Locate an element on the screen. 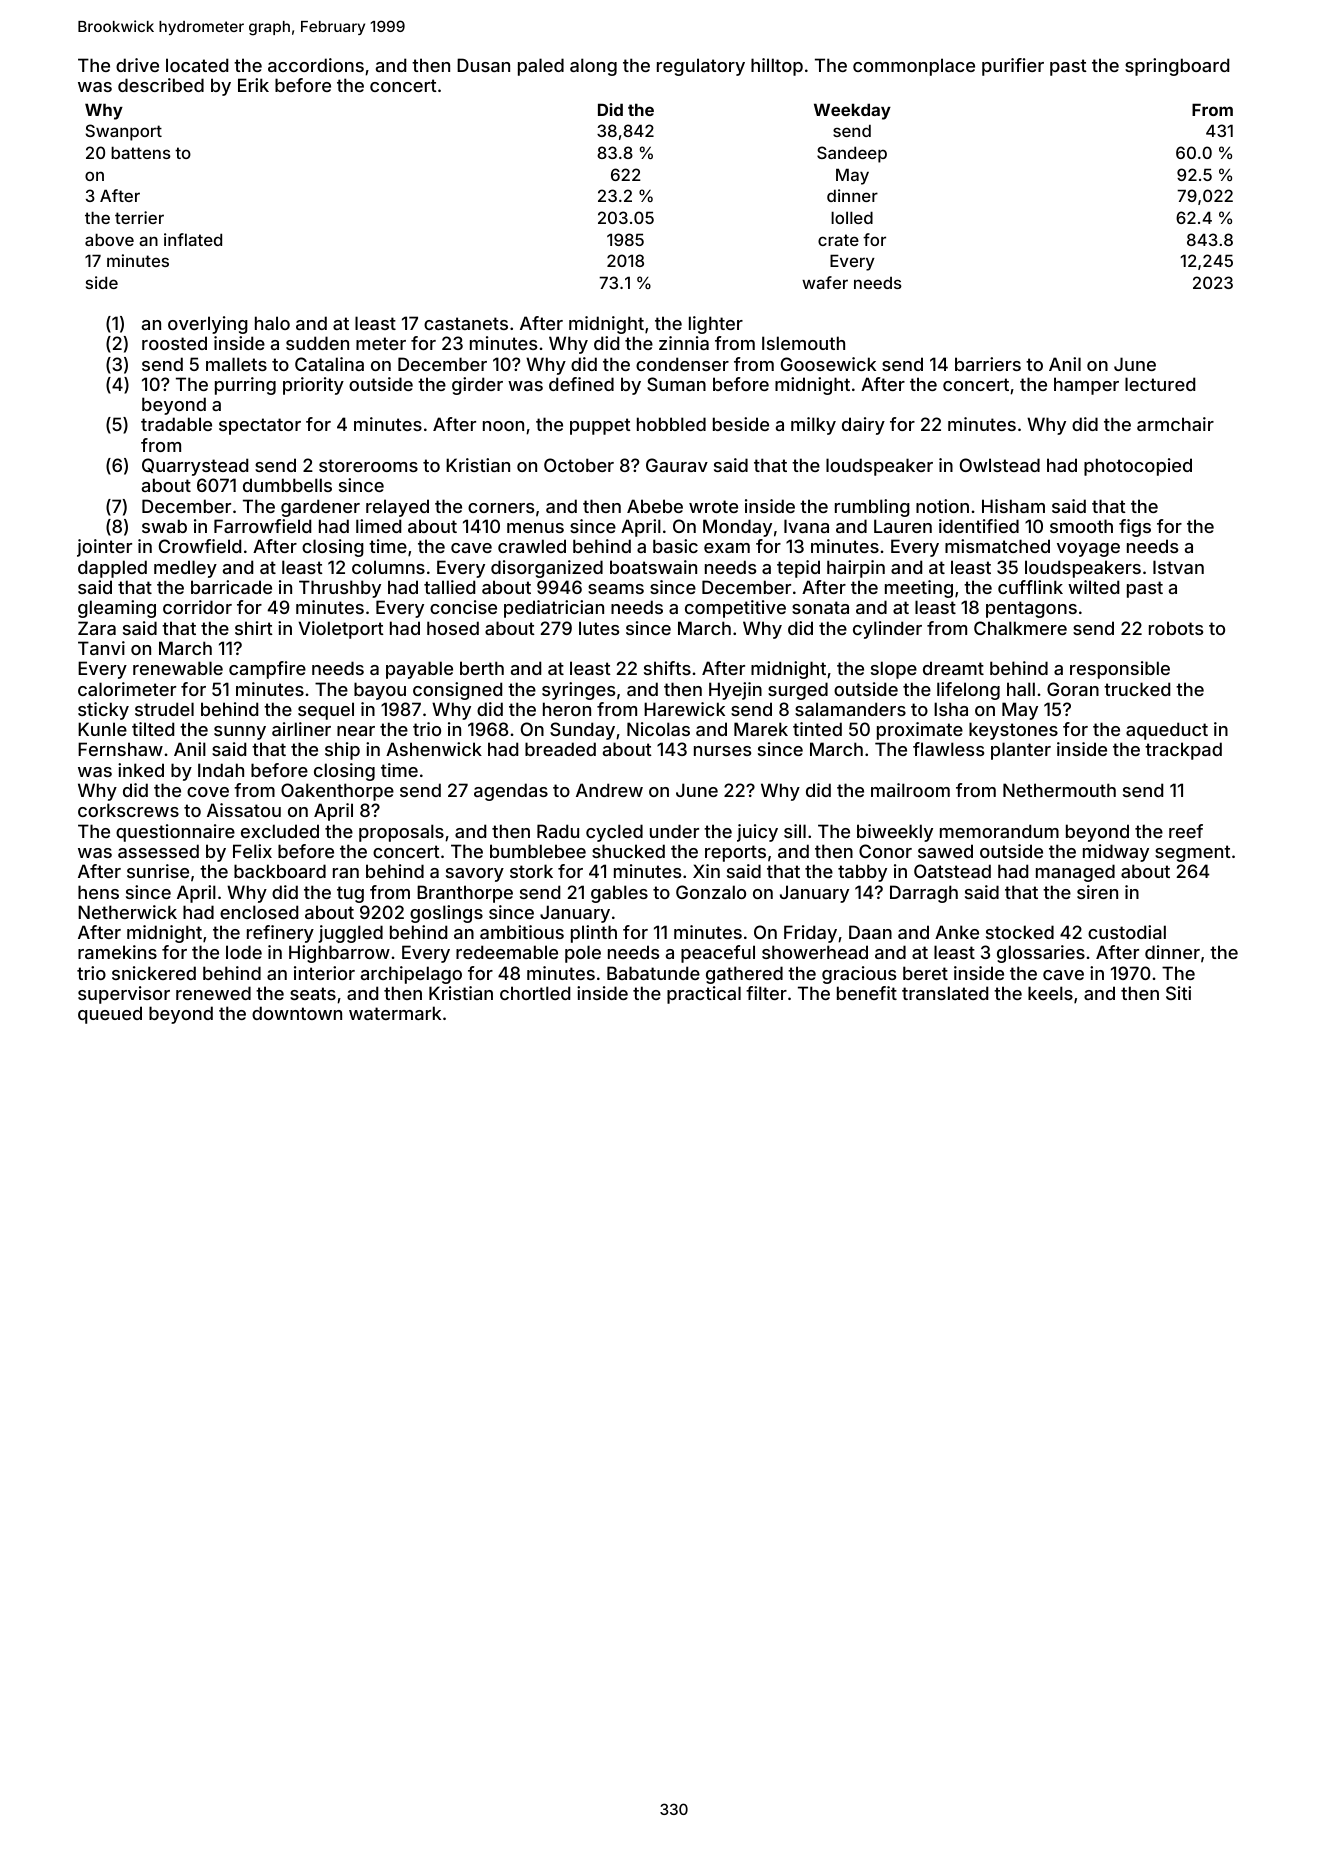  paled is located at coordinates (541, 67).
